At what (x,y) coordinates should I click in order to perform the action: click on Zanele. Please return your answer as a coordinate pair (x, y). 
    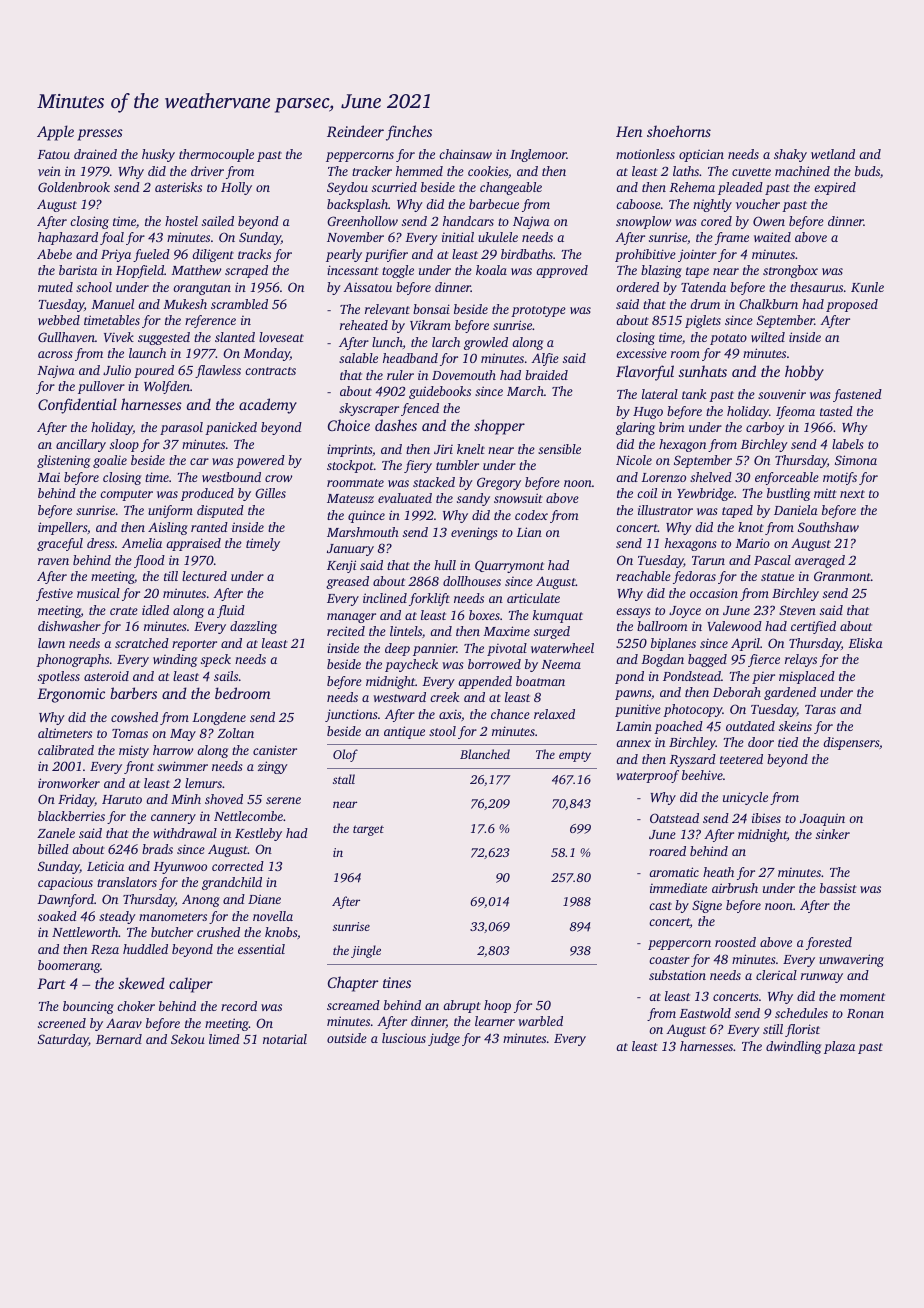
    Looking at the image, I should click on (56, 833).
